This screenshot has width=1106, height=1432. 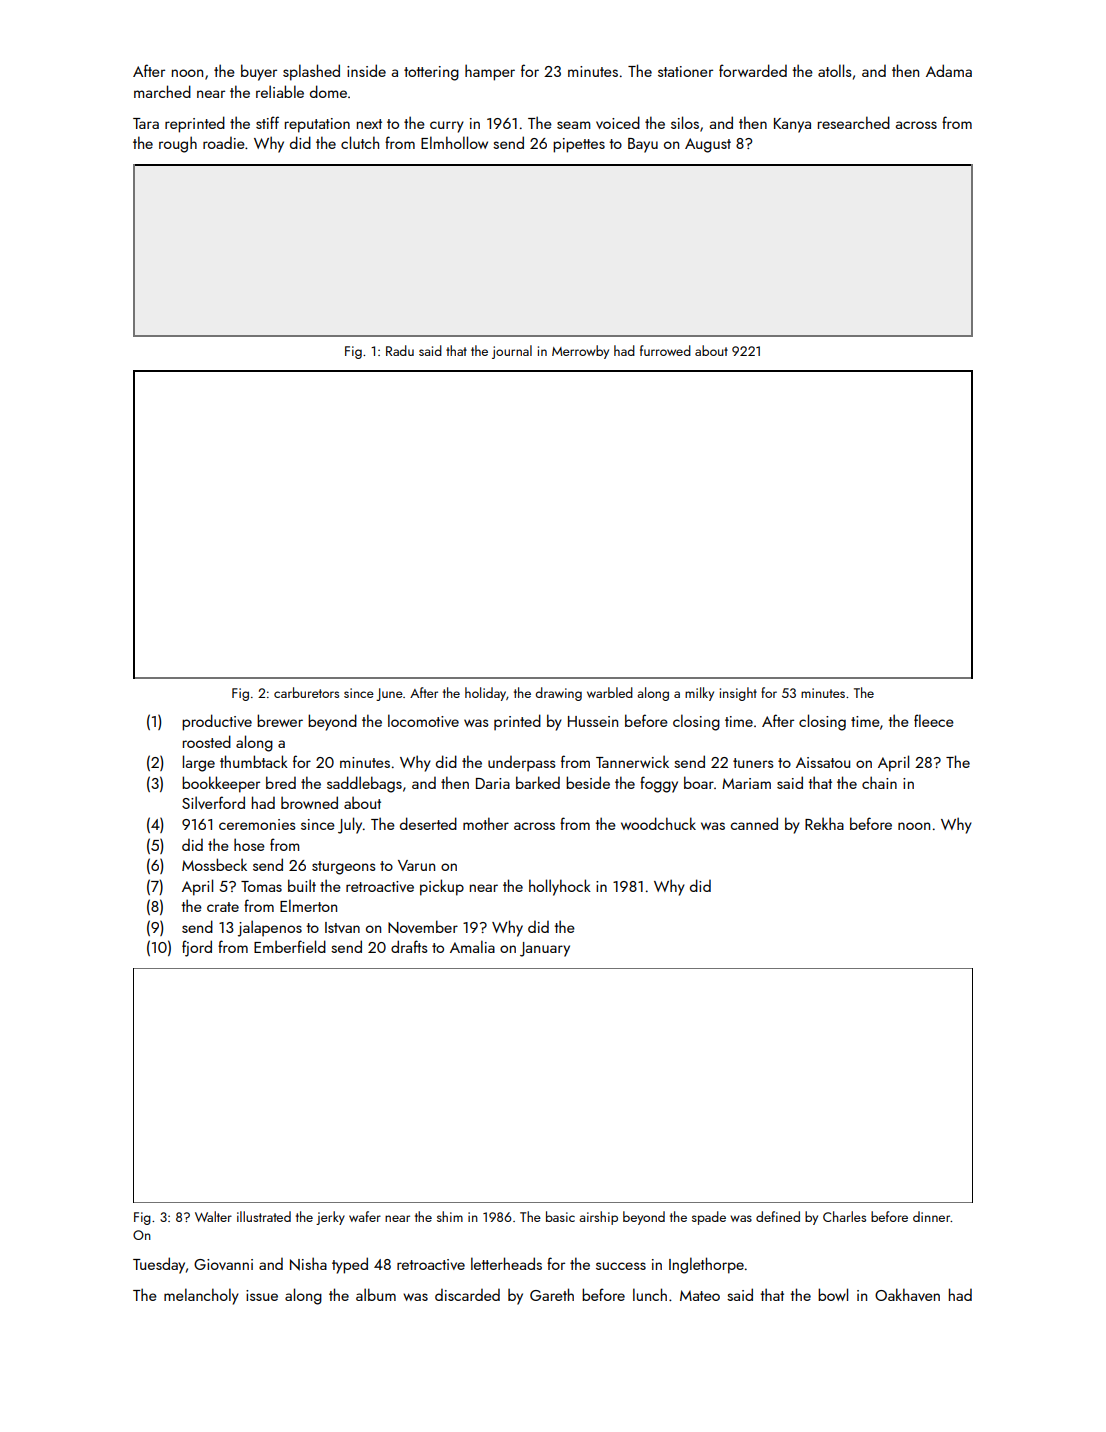 What do you see at coordinates (306, 692) in the screenshot?
I see `carburetors` at bounding box center [306, 692].
